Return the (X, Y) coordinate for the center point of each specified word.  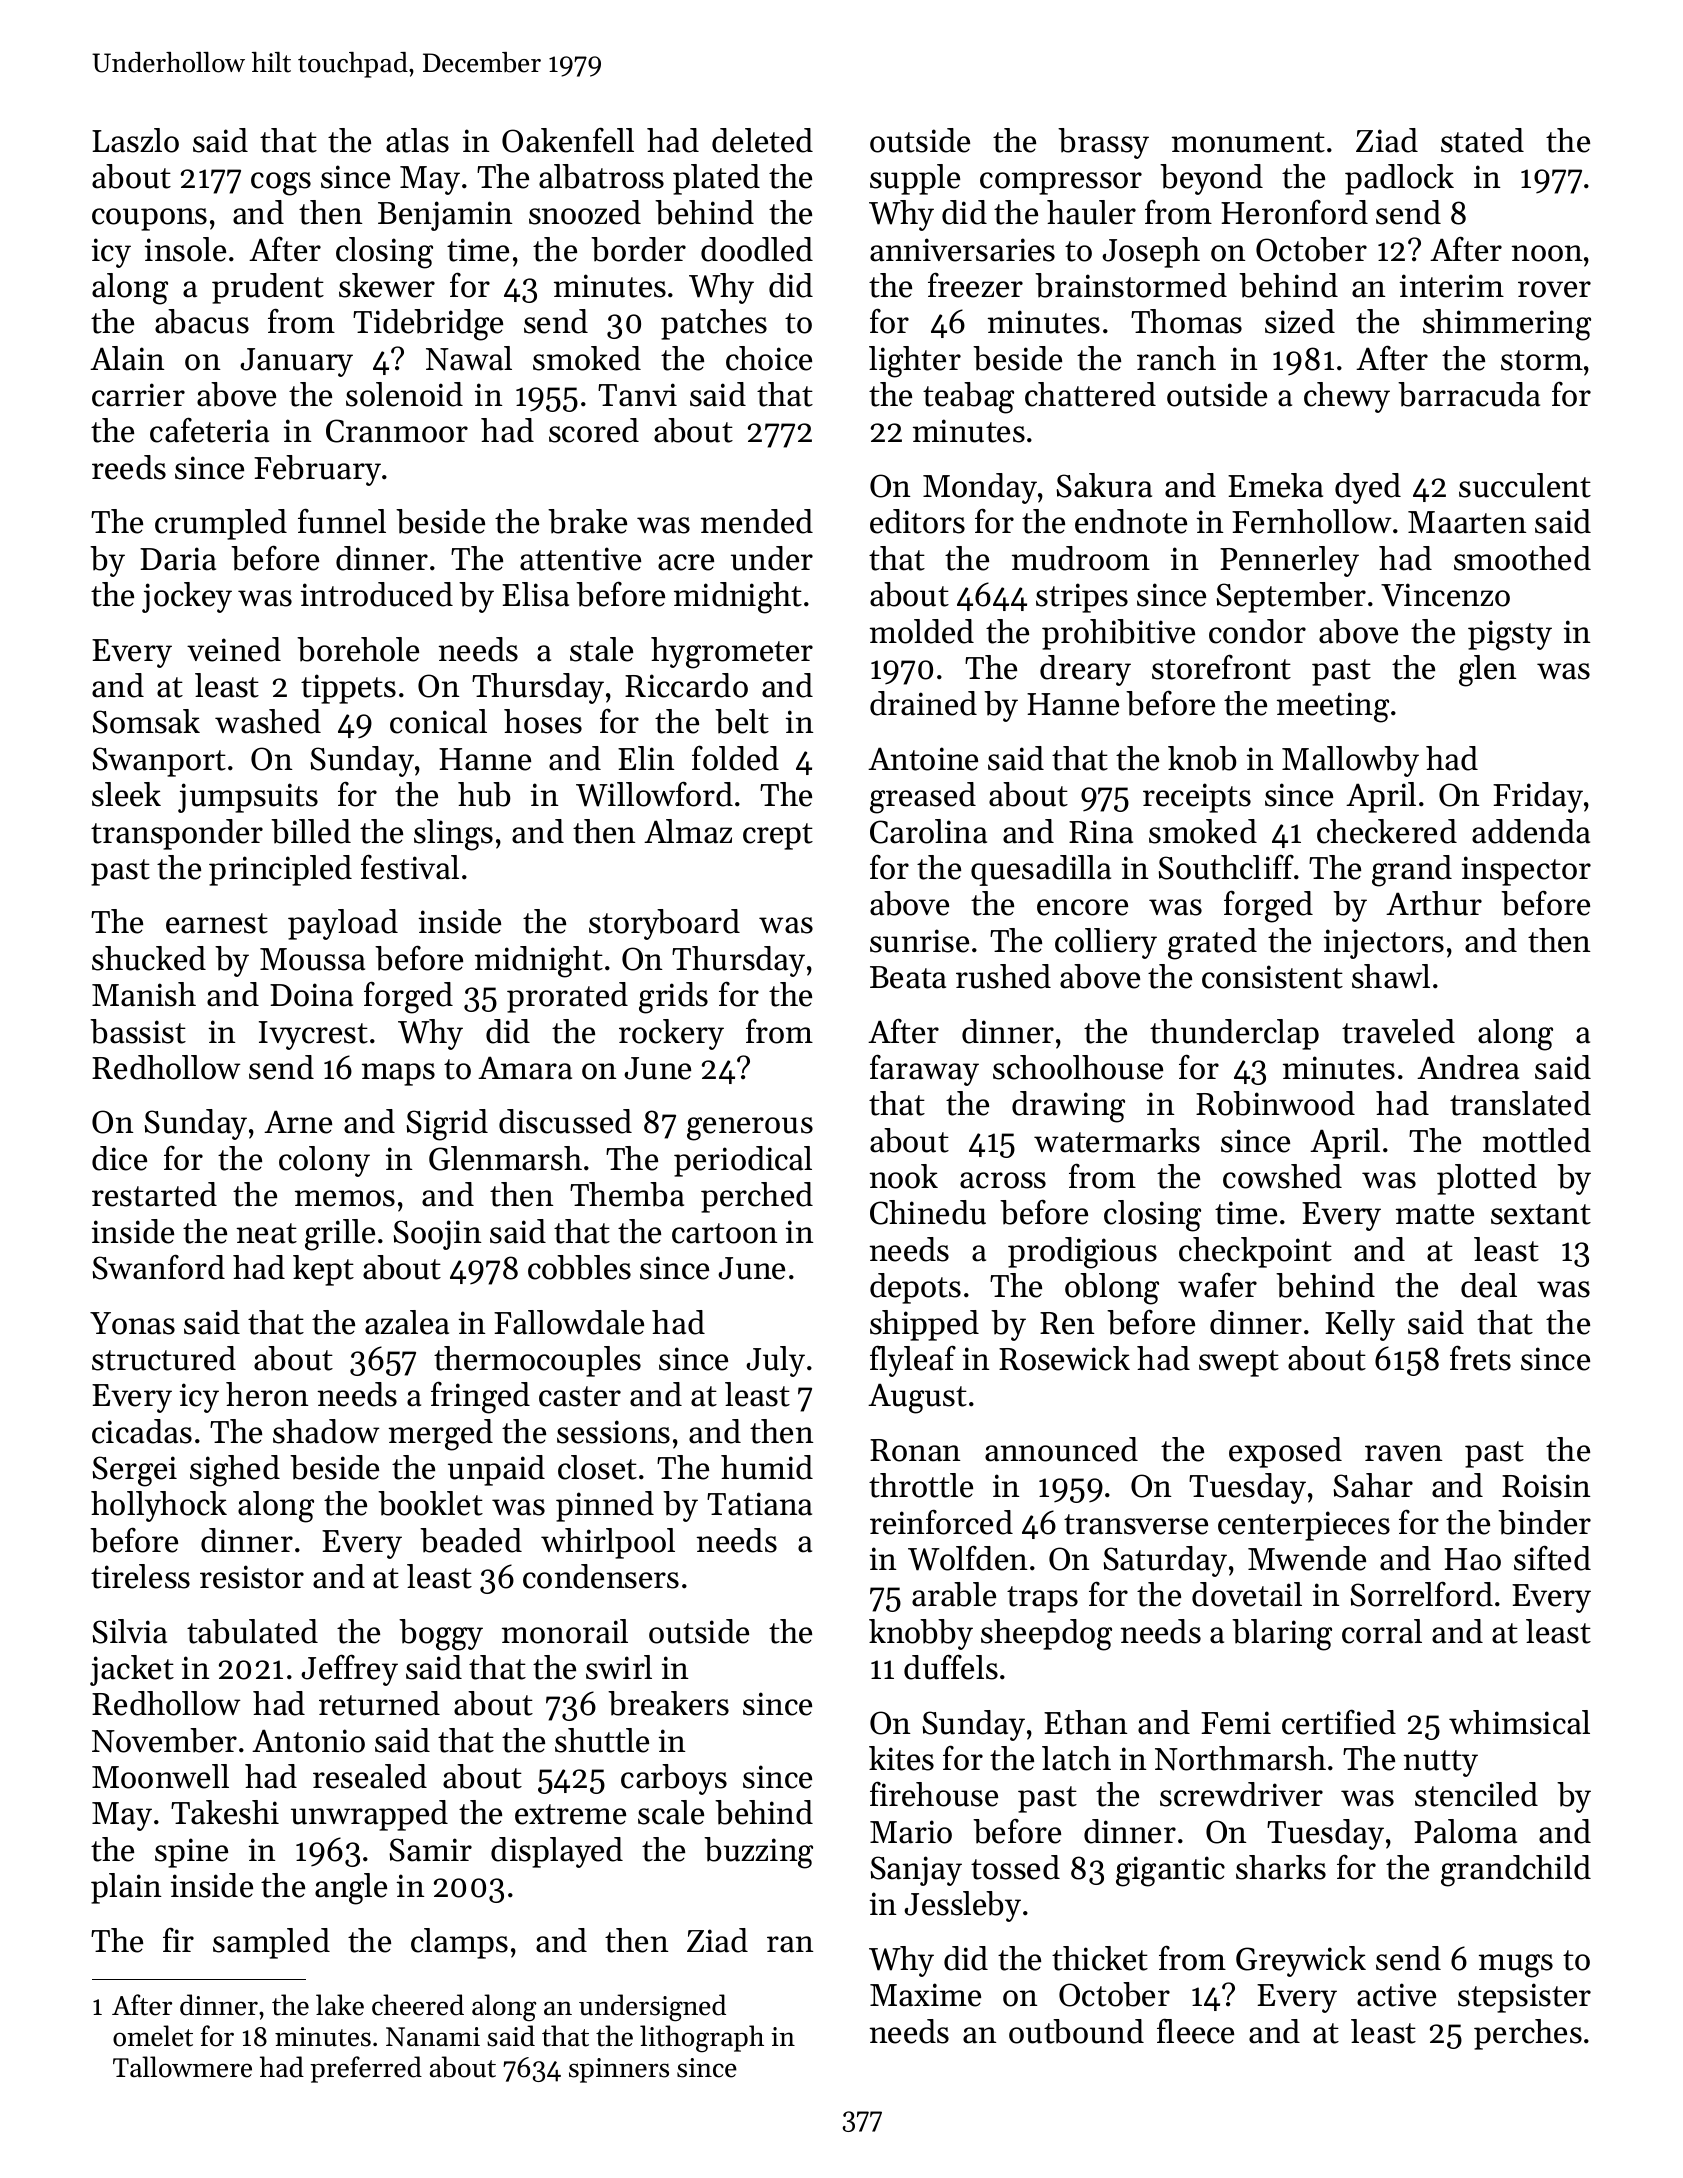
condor (1257, 631)
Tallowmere (182, 2067)
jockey (187, 597)
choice (769, 358)
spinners (619, 2070)
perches (1528, 2034)
